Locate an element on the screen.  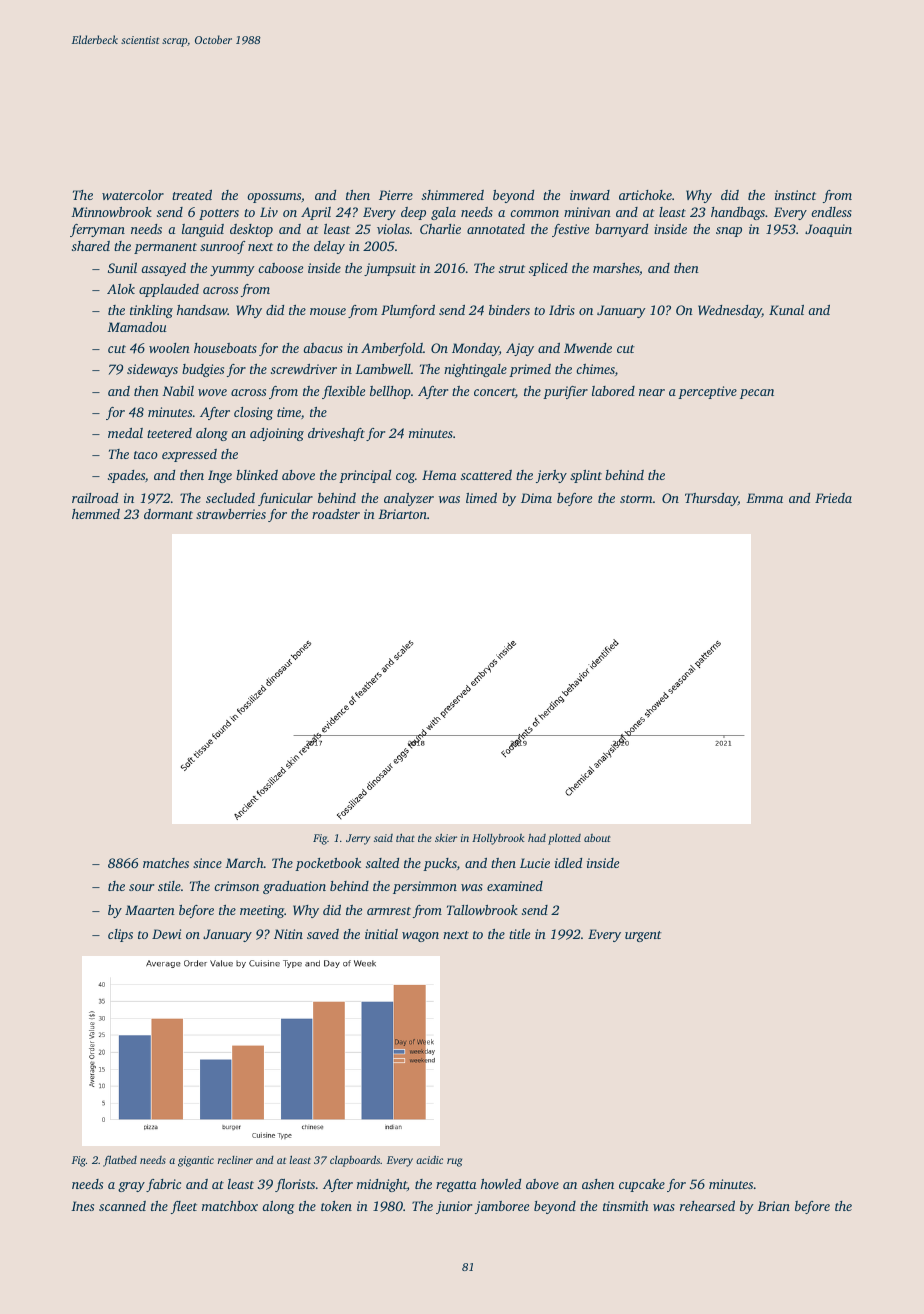
scanned is located at coordinates (122, 1206).
